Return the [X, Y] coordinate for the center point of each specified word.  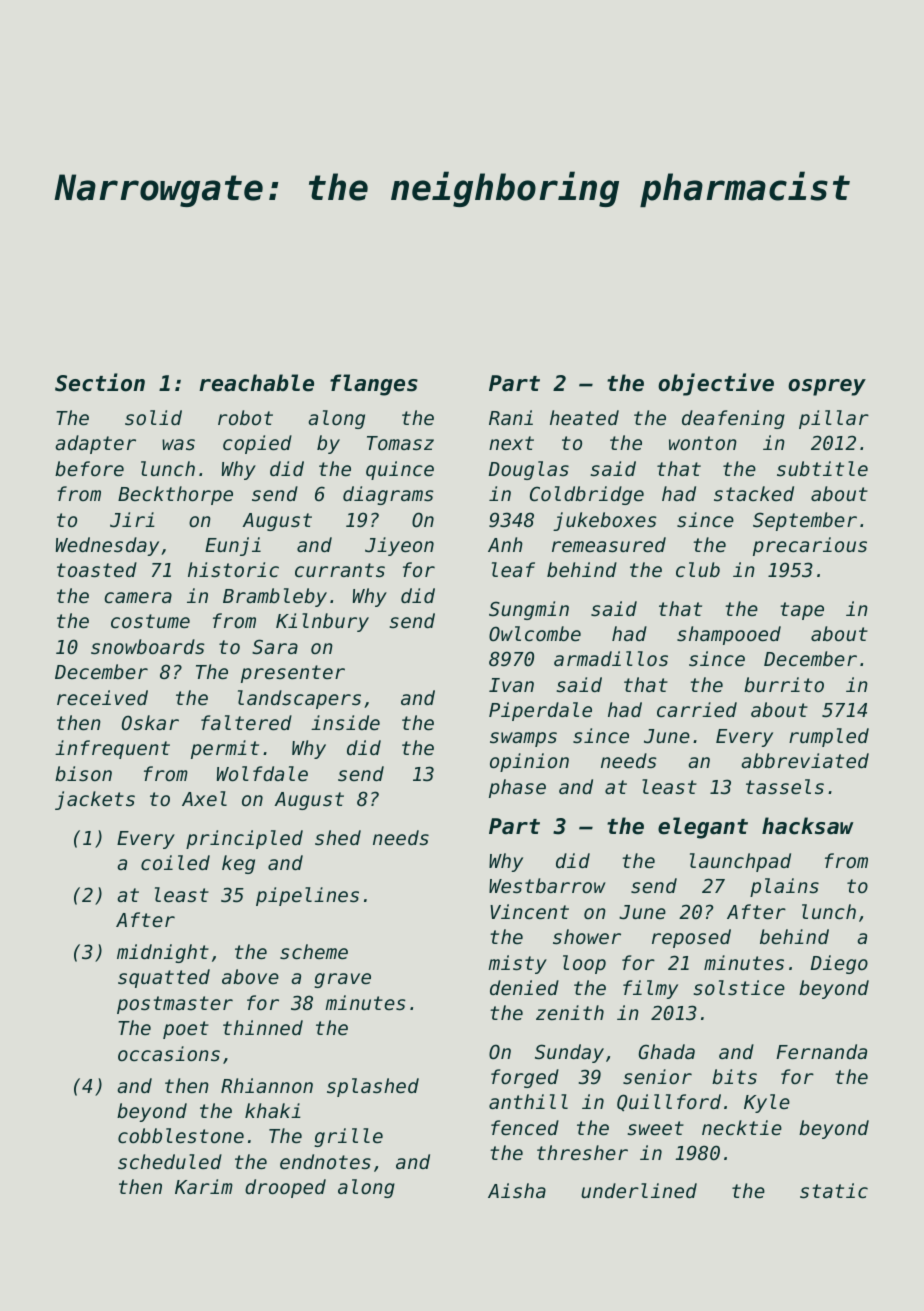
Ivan [511, 685]
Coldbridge [587, 495]
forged [525, 1078]
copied [257, 444]
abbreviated [805, 761]
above [250, 976]
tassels [785, 787]
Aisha [517, 1191]
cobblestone [181, 1136]
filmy [650, 989]
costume [150, 621]
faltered [246, 722]
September [805, 521]
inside [345, 722]
